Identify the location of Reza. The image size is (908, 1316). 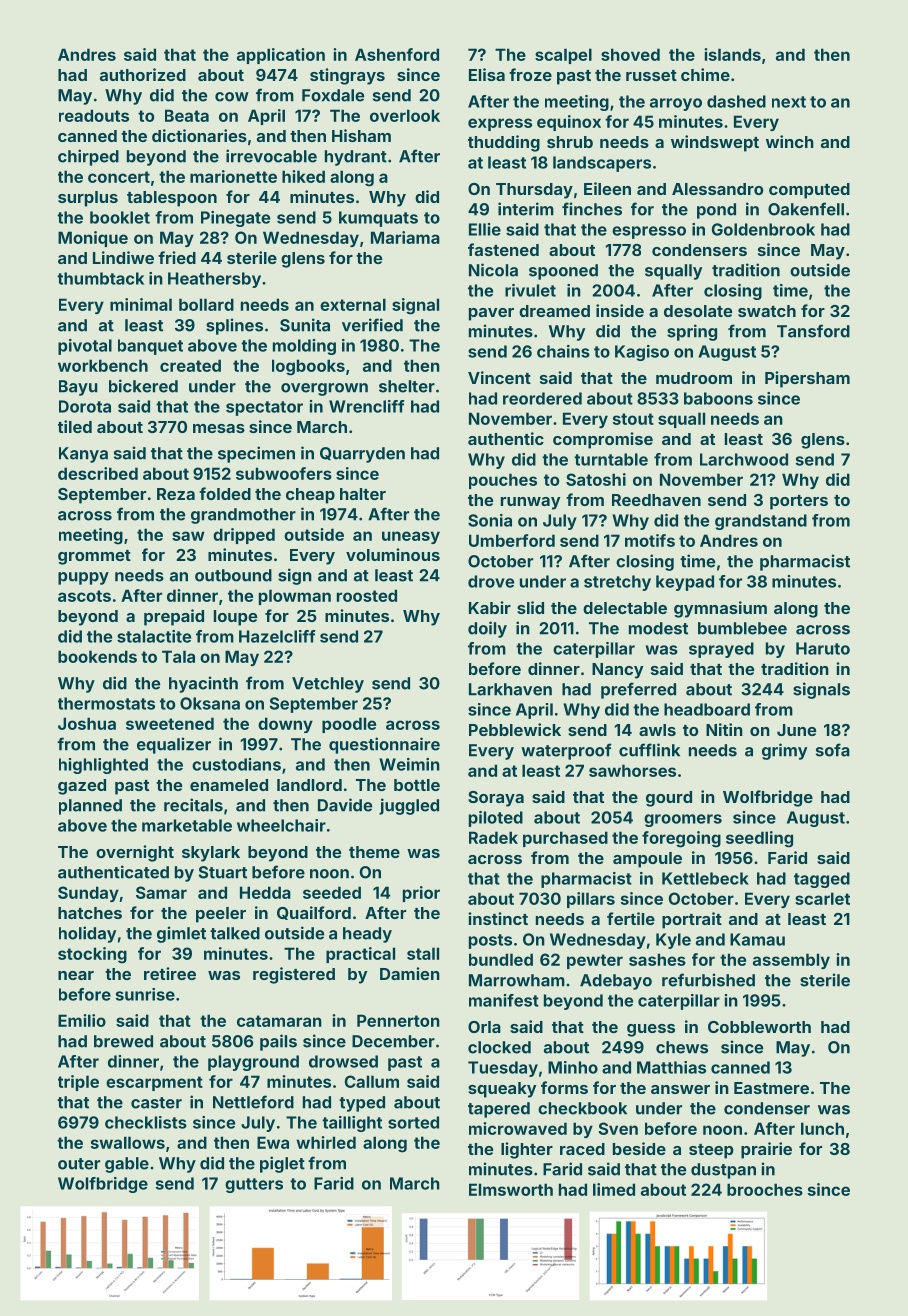
(176, 494).
